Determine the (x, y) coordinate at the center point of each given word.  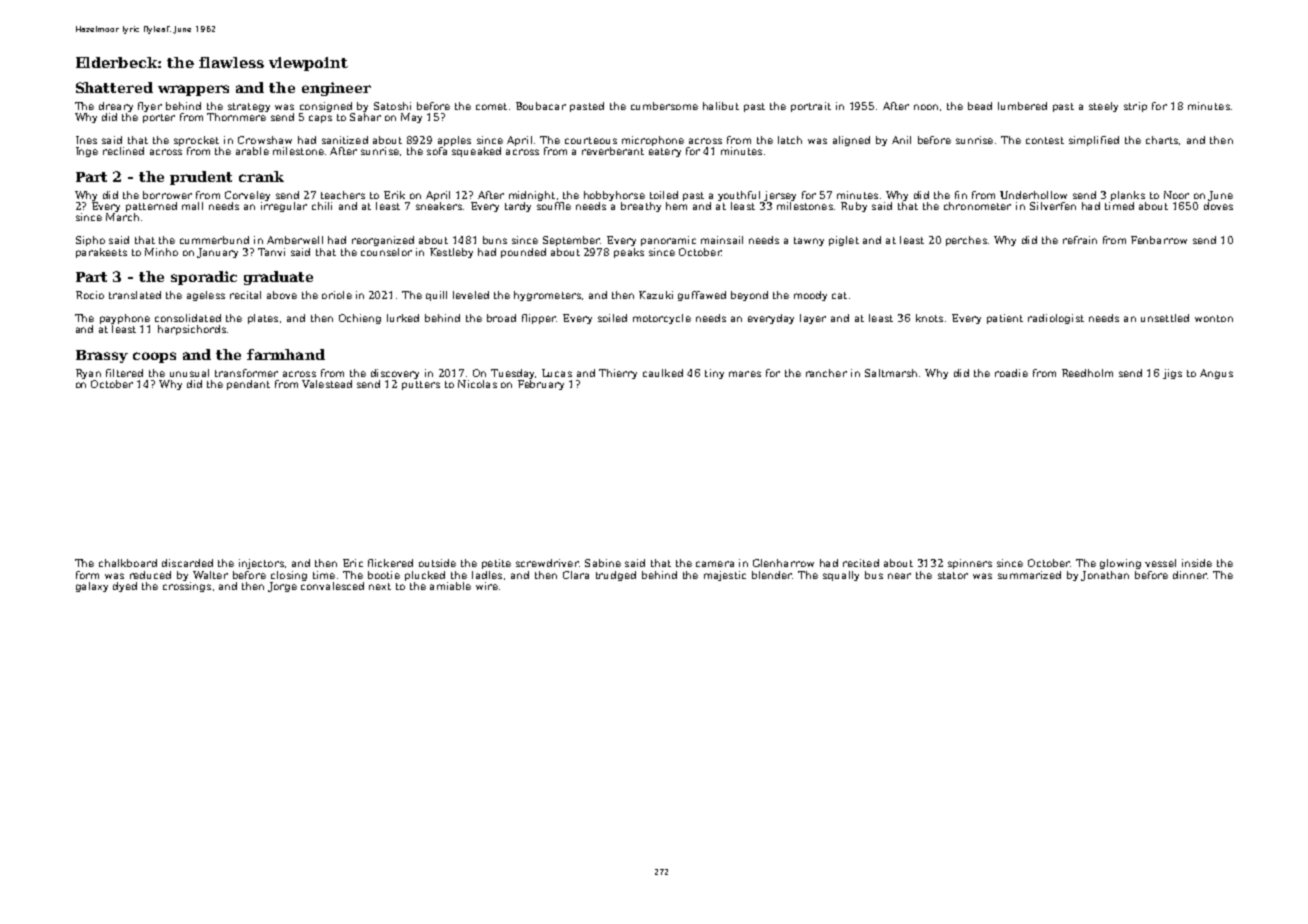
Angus (1216, 374)
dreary (116, 107)
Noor (1176, 195)
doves (1218, 206)
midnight (532, 196)
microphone (653, 141)
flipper (539, 319)
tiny (714, 374)
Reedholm (1087, 373)
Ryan (88, 374)
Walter (210, 575)
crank (261, 176)
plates (263, 319)
